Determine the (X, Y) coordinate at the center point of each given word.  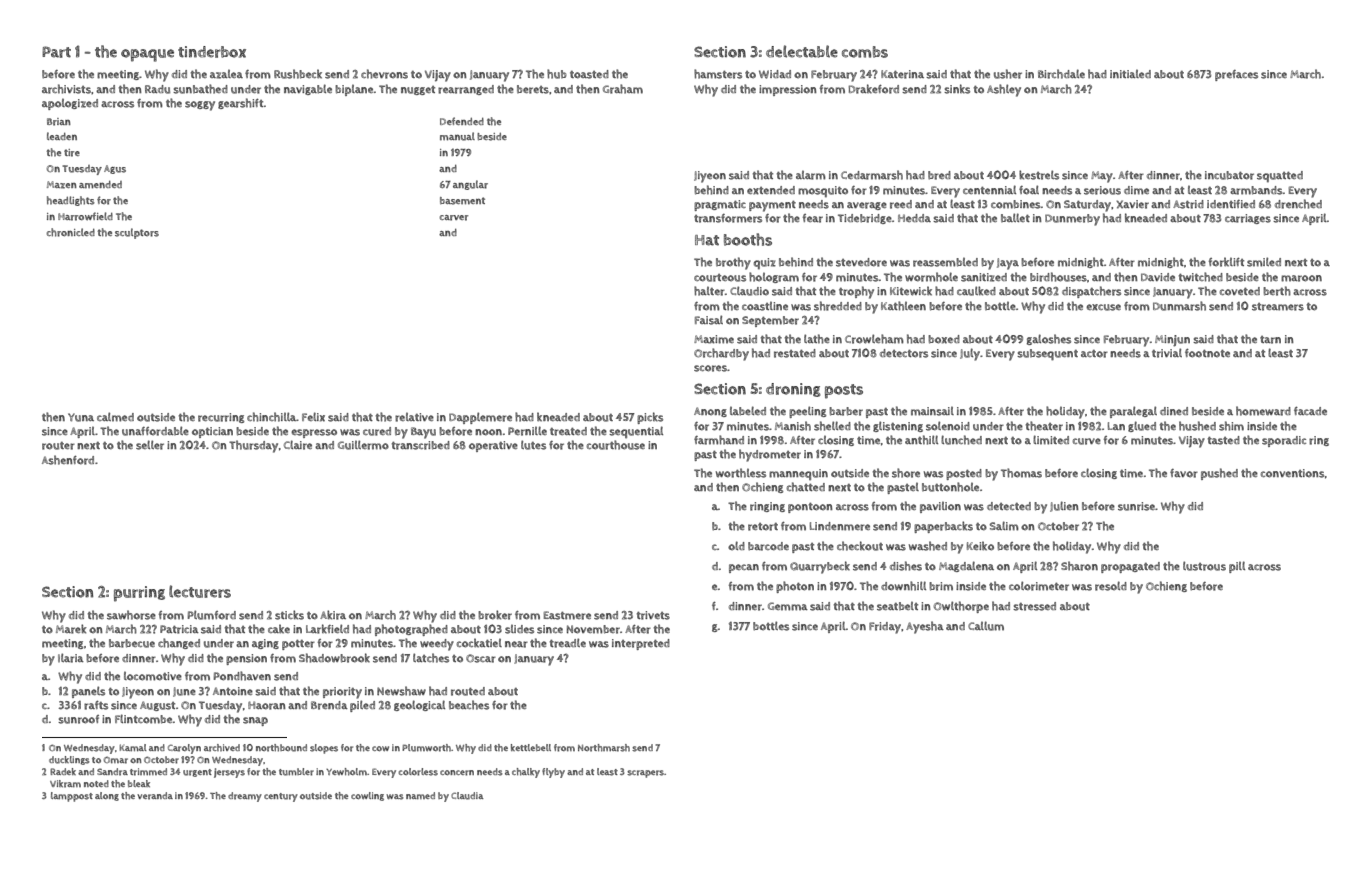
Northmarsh (604, 748)
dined (1174, 411)
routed (468, 691)
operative (493, 446)
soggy (200, 106)
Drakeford (874, 89)
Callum (986, 626)
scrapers (645, 774)
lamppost (72, 797)
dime (1136, 190)
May (1102, 177)
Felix (313, 417)
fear (813, 218)
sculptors (137, 233)
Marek (71, 629)
